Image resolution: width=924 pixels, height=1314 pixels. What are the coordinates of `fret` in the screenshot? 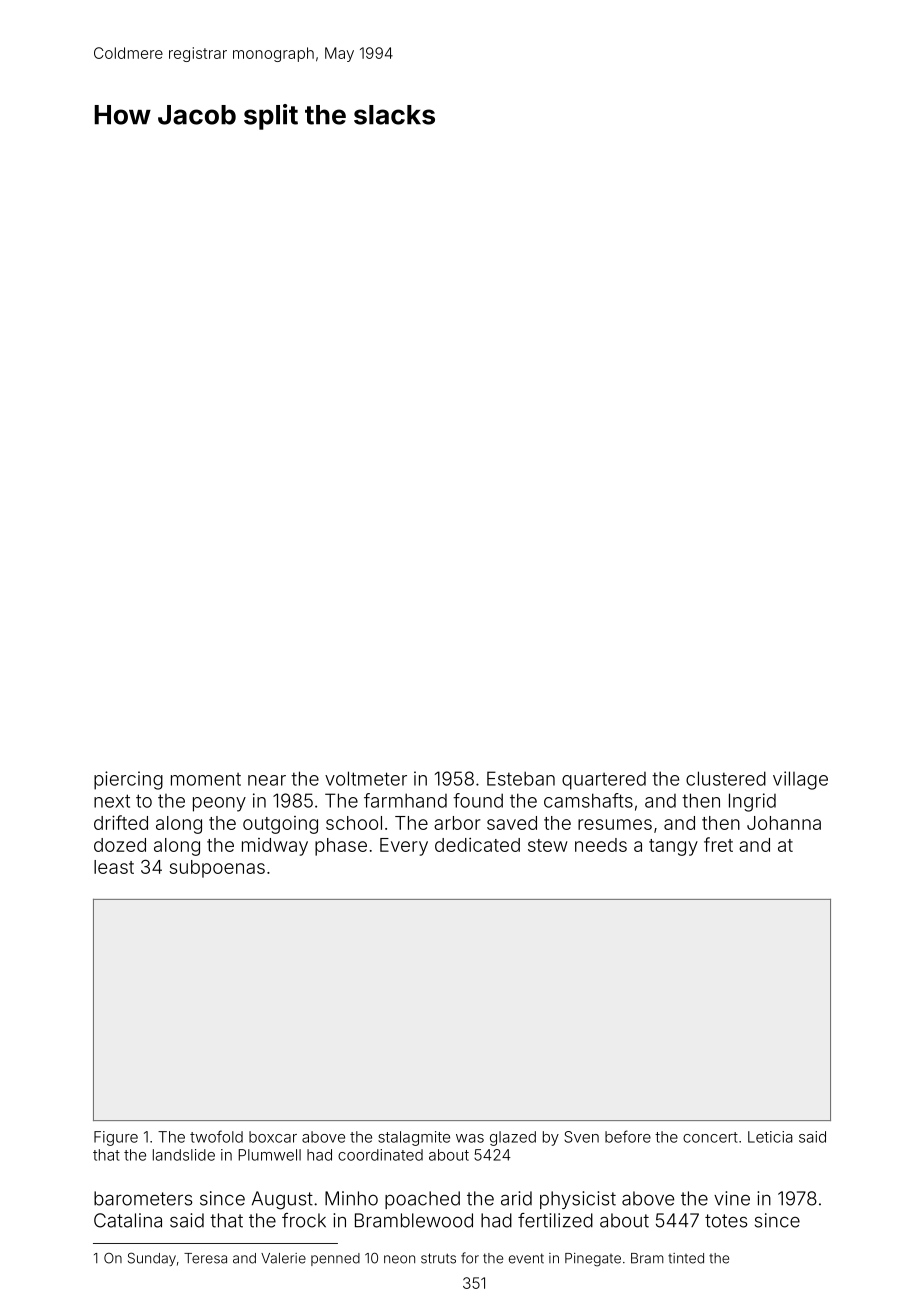 It's located at (718, 844).
